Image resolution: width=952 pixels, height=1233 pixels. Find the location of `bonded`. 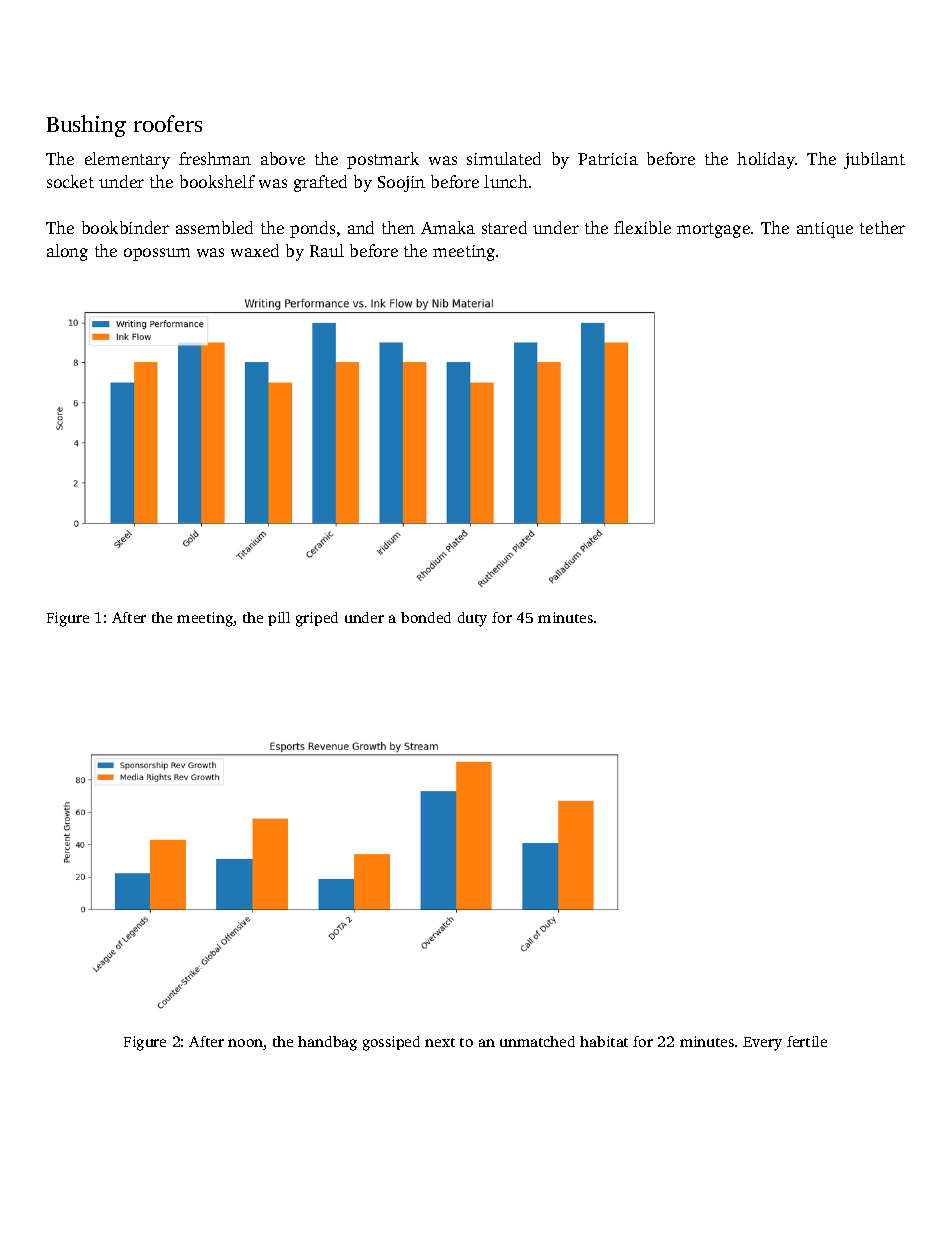

bonded is located at coordinates (426, 617).
